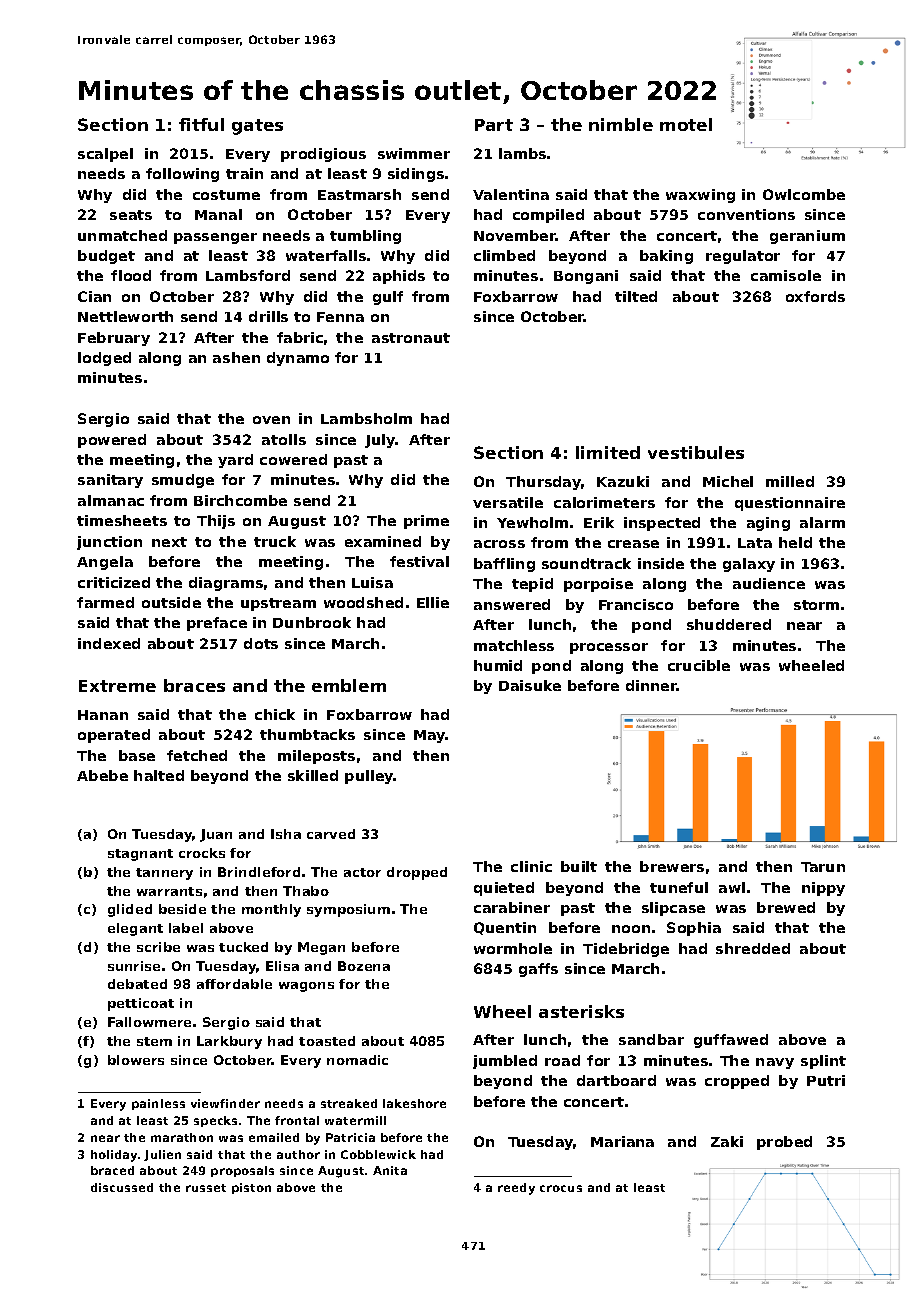  What do you see at coordinates (357, 1060) in the page?
I see `nomadic` at bounding box center [357, 1060].
